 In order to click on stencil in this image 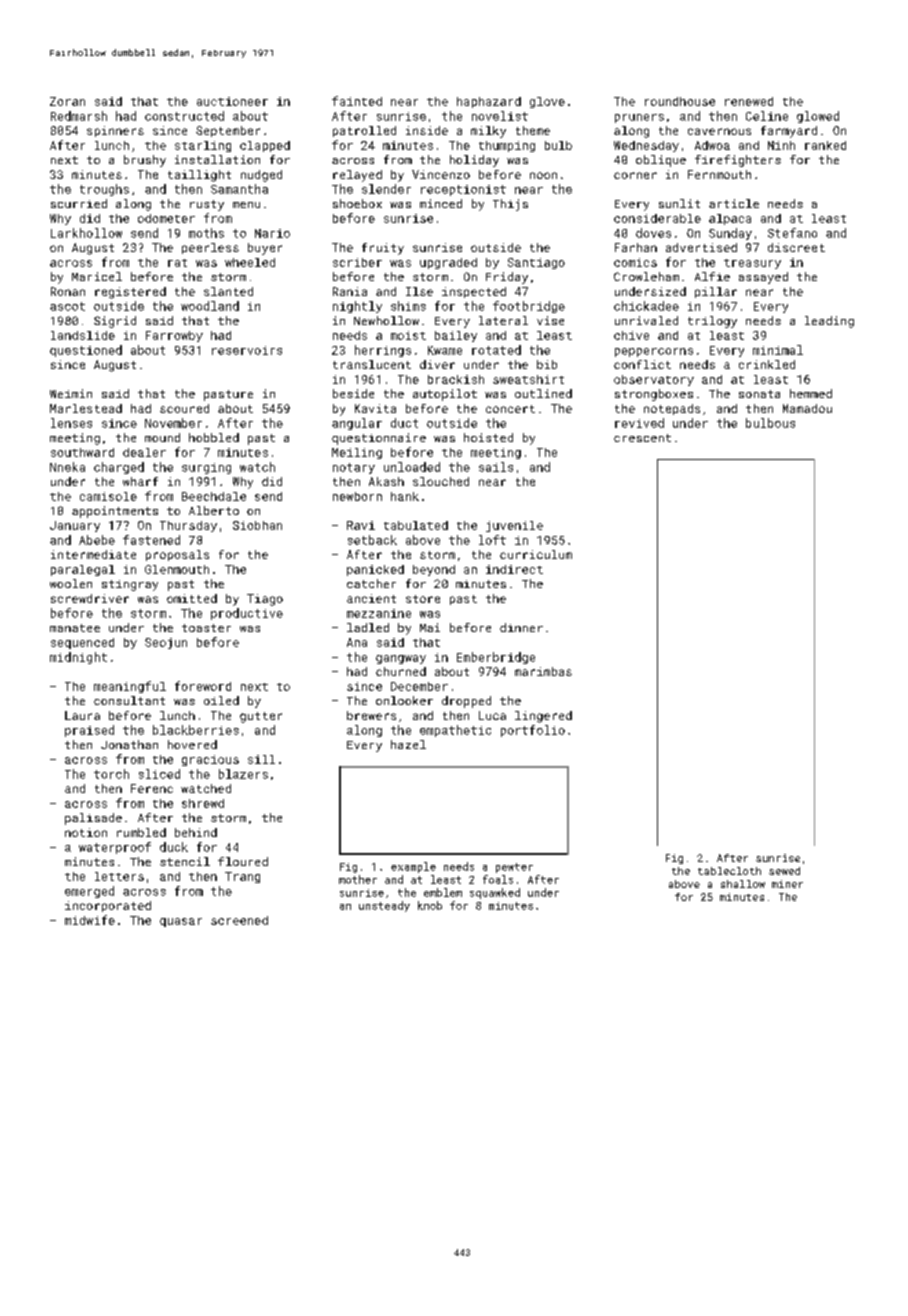, I will do `click(185, 861)`.
